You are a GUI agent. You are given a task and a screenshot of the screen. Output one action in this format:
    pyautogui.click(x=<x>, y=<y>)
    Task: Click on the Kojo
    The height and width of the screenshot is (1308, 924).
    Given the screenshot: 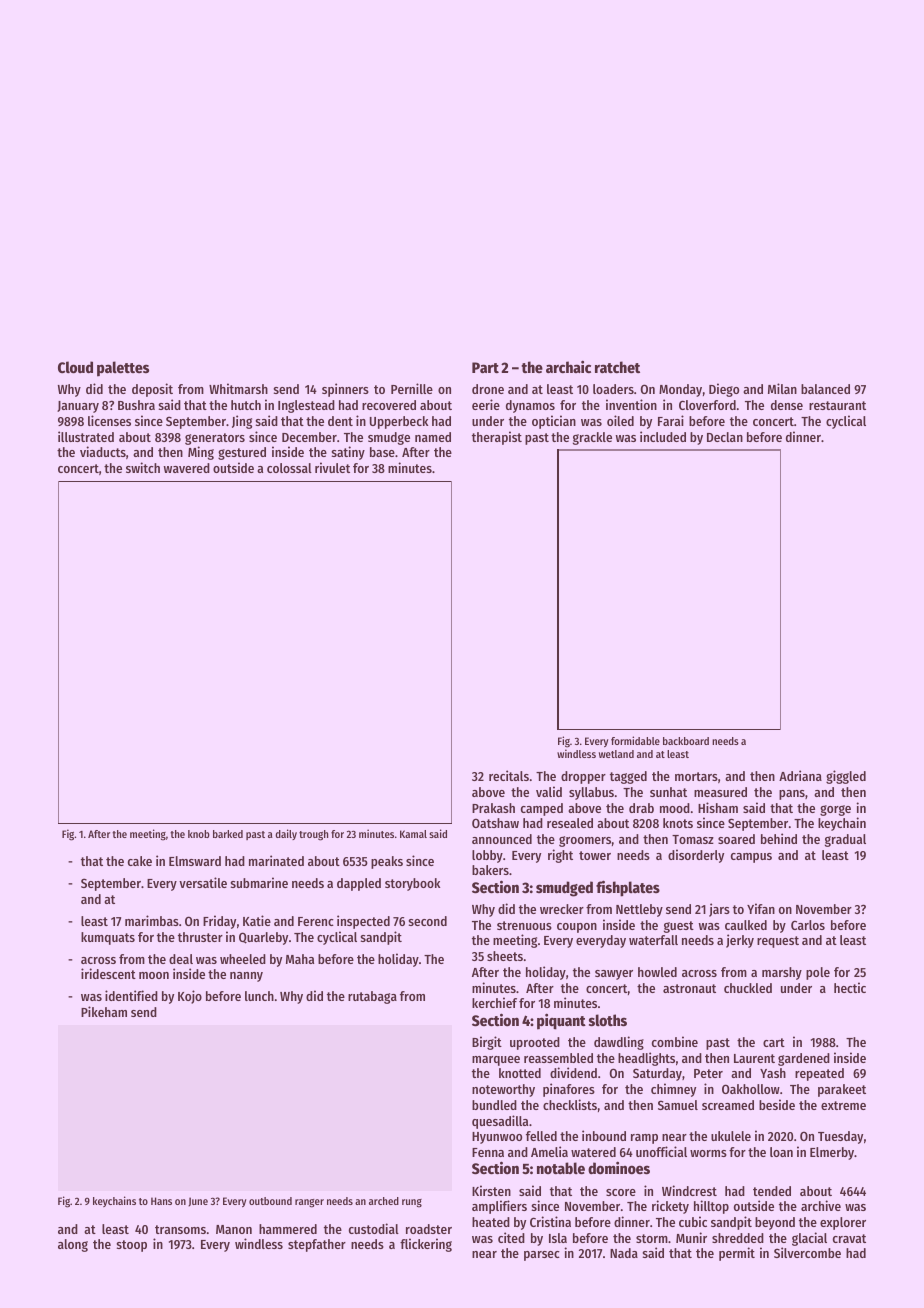 What is the action you would take?
    pyautogui.click(x=190, y=997)
